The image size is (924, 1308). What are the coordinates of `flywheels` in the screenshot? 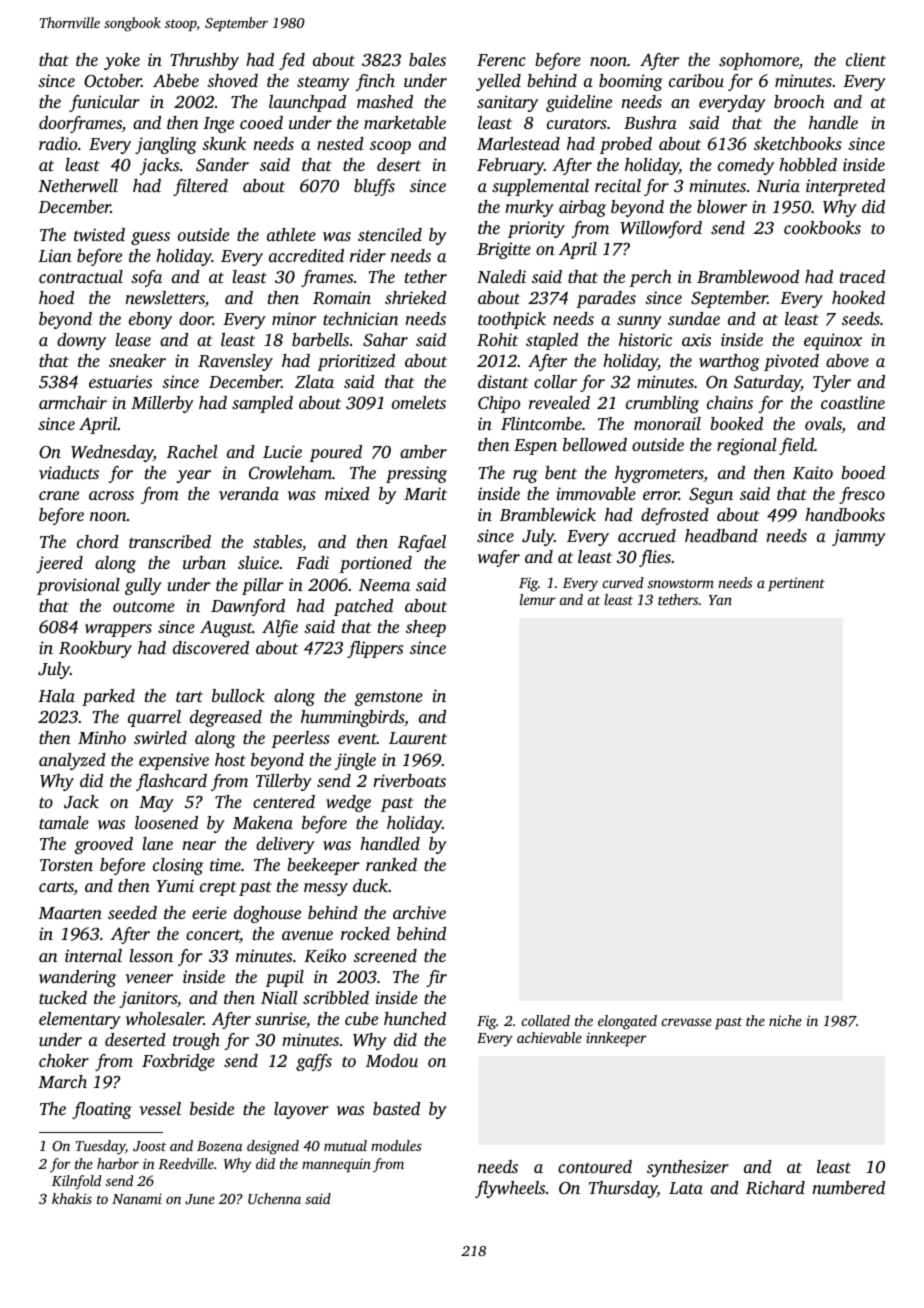 It's located at (510, 1189).
